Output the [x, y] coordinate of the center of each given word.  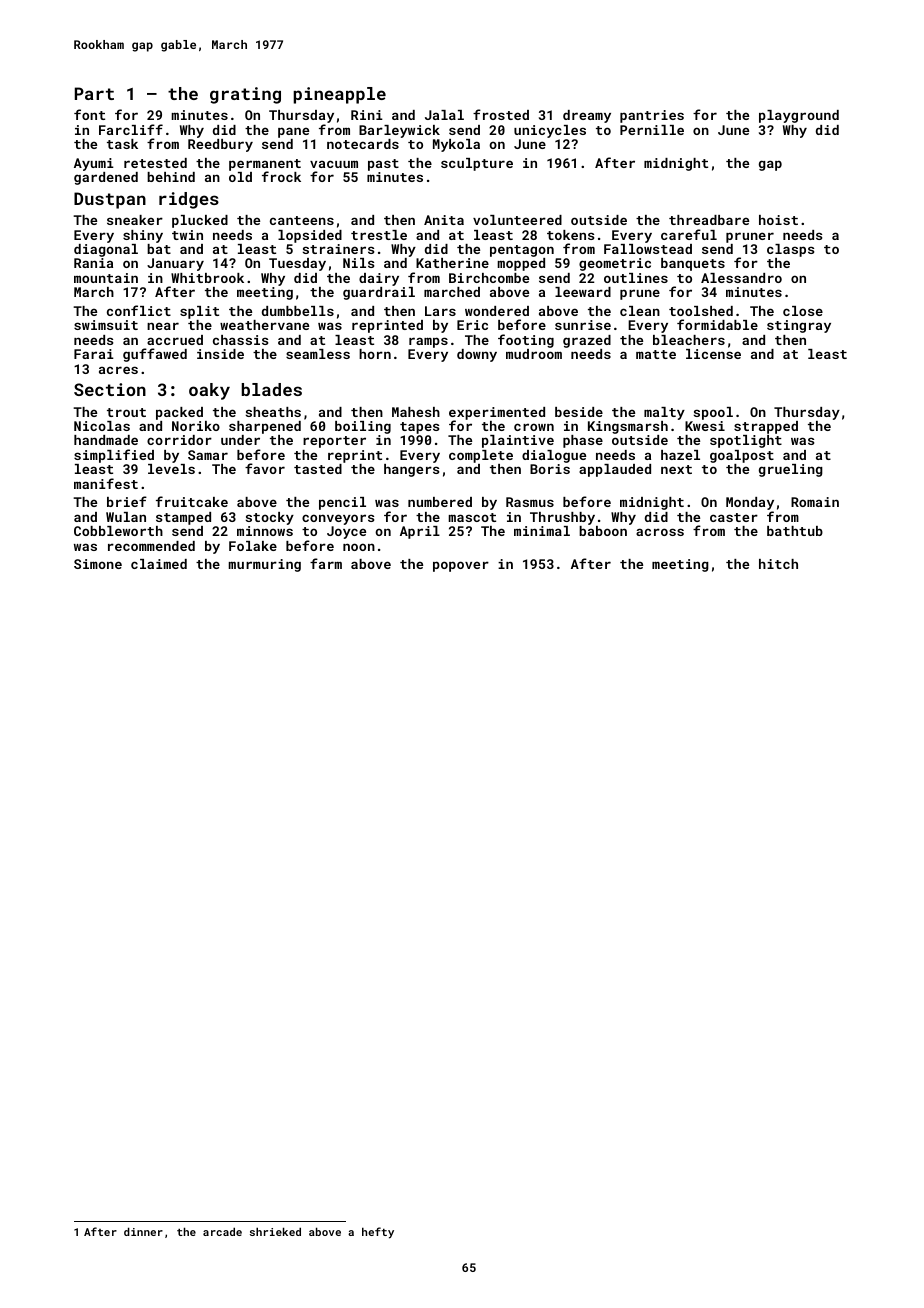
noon [359, 547]
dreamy [587, 116]
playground [799, 116]
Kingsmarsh [628, 427]
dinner [143, 1231]
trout [126, 412]
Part [94, 93]
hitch [778, 564]
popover [461, 566]
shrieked [275, 1231]
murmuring [265, 565]
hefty [378, 1233]
